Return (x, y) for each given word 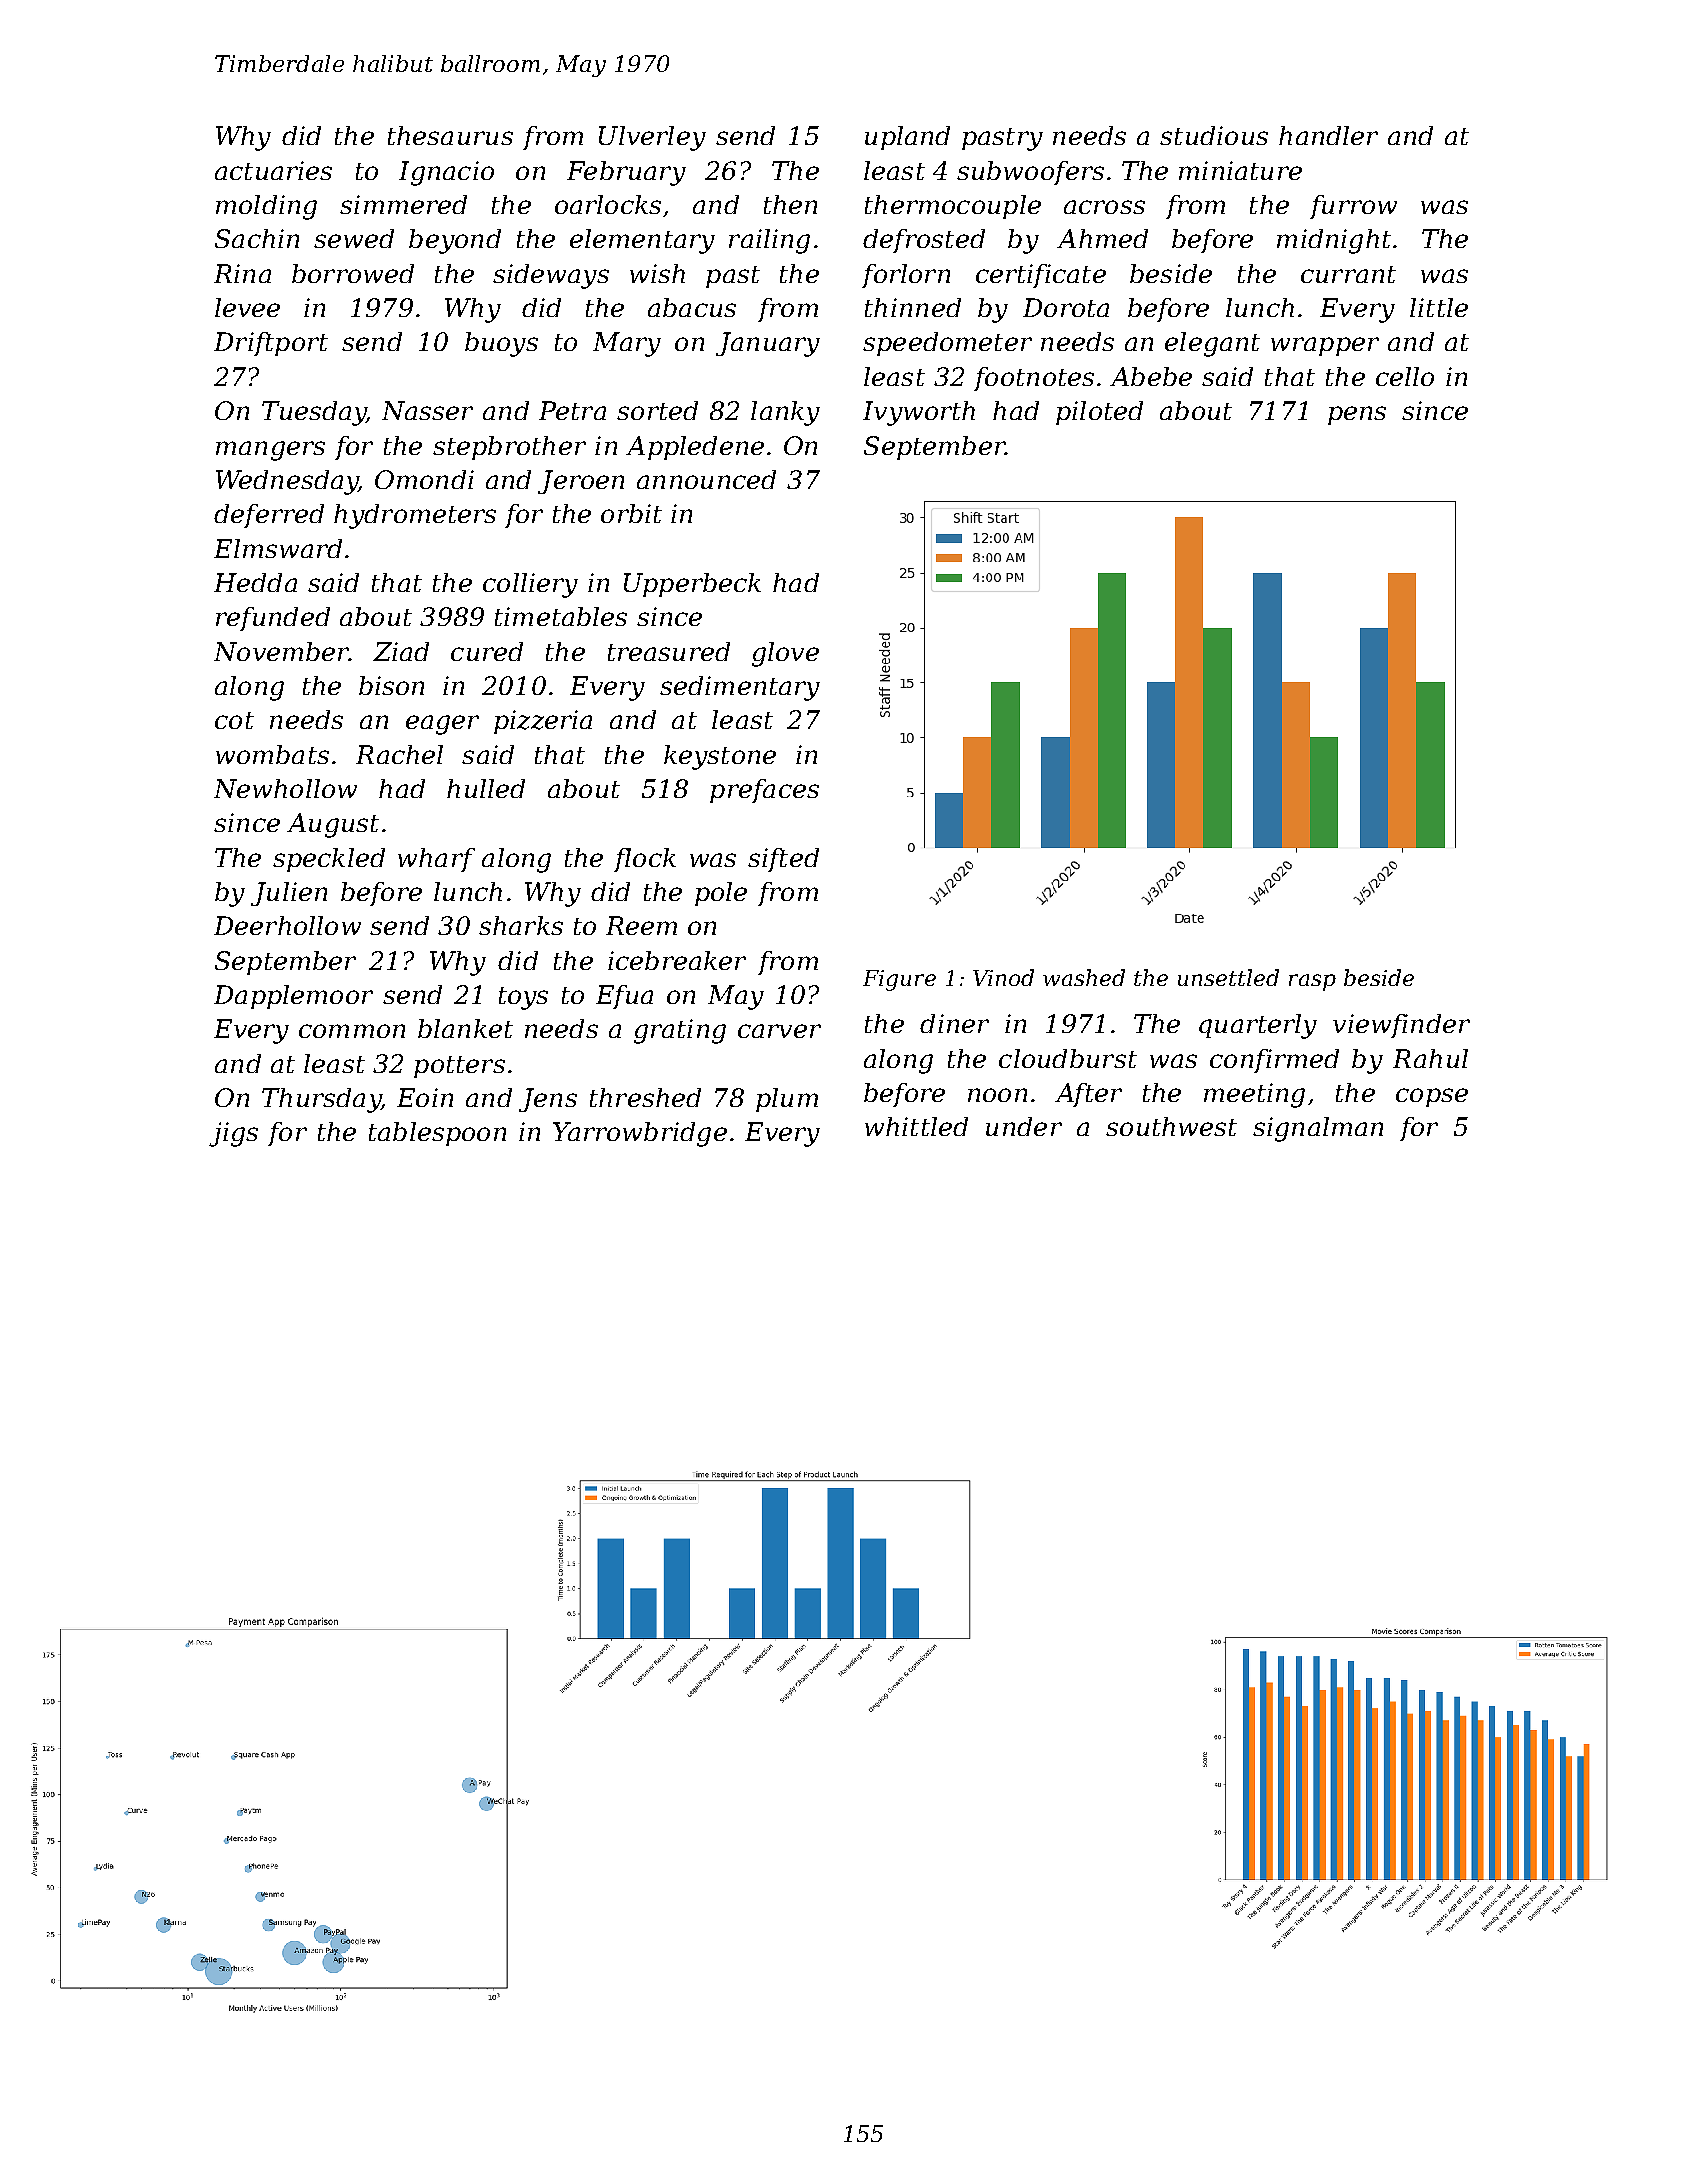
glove (785, 654)
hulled (486, 788)
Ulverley (652, 138)
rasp (1312, 982)
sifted (783, 860)
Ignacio (446, 173)
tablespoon (437, 1134)
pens (1357, 415)
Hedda (255, 582)
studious (1214, 135)
